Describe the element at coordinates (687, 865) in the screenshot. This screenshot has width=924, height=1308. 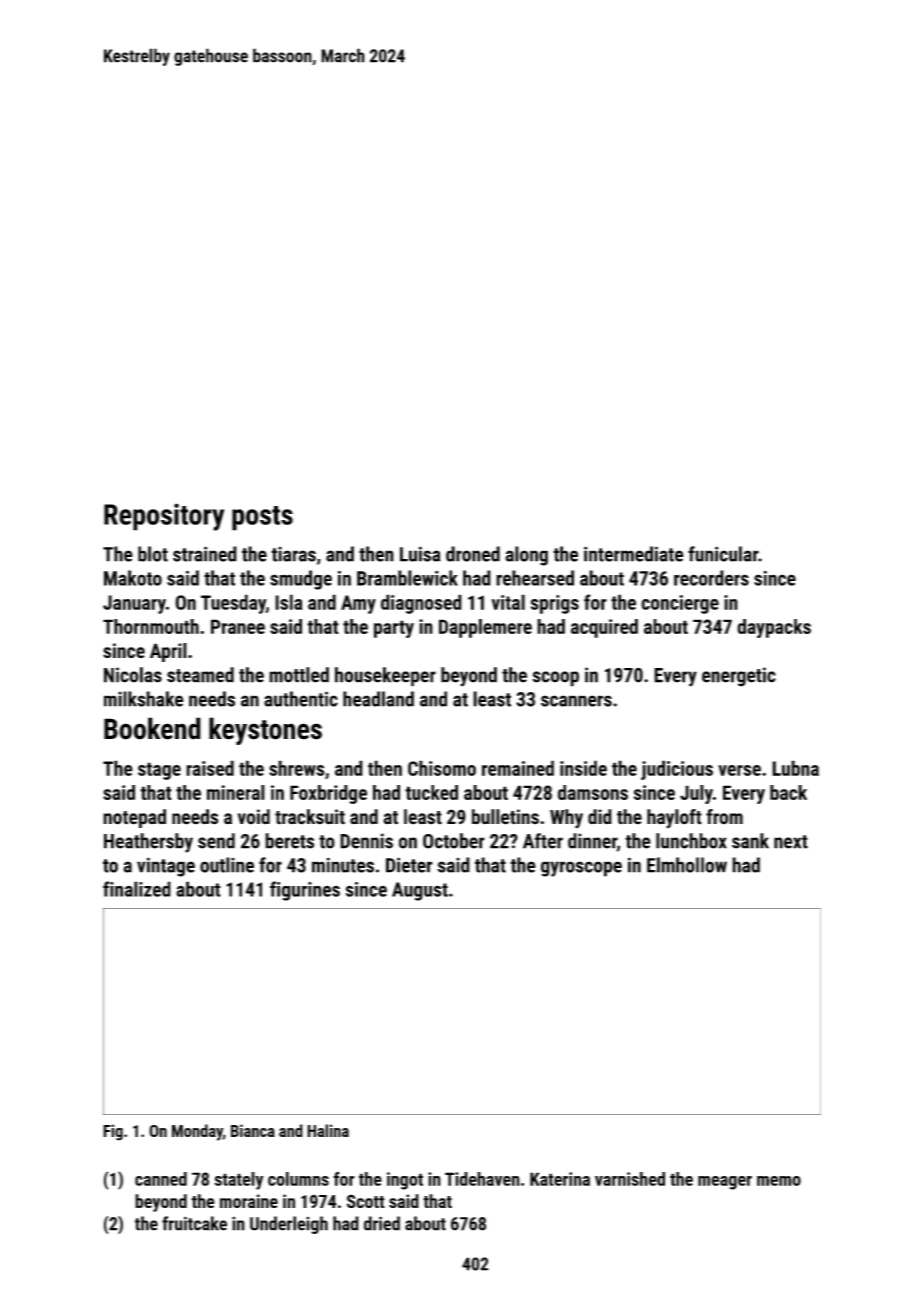
I see `Elmhollow` at that location.
